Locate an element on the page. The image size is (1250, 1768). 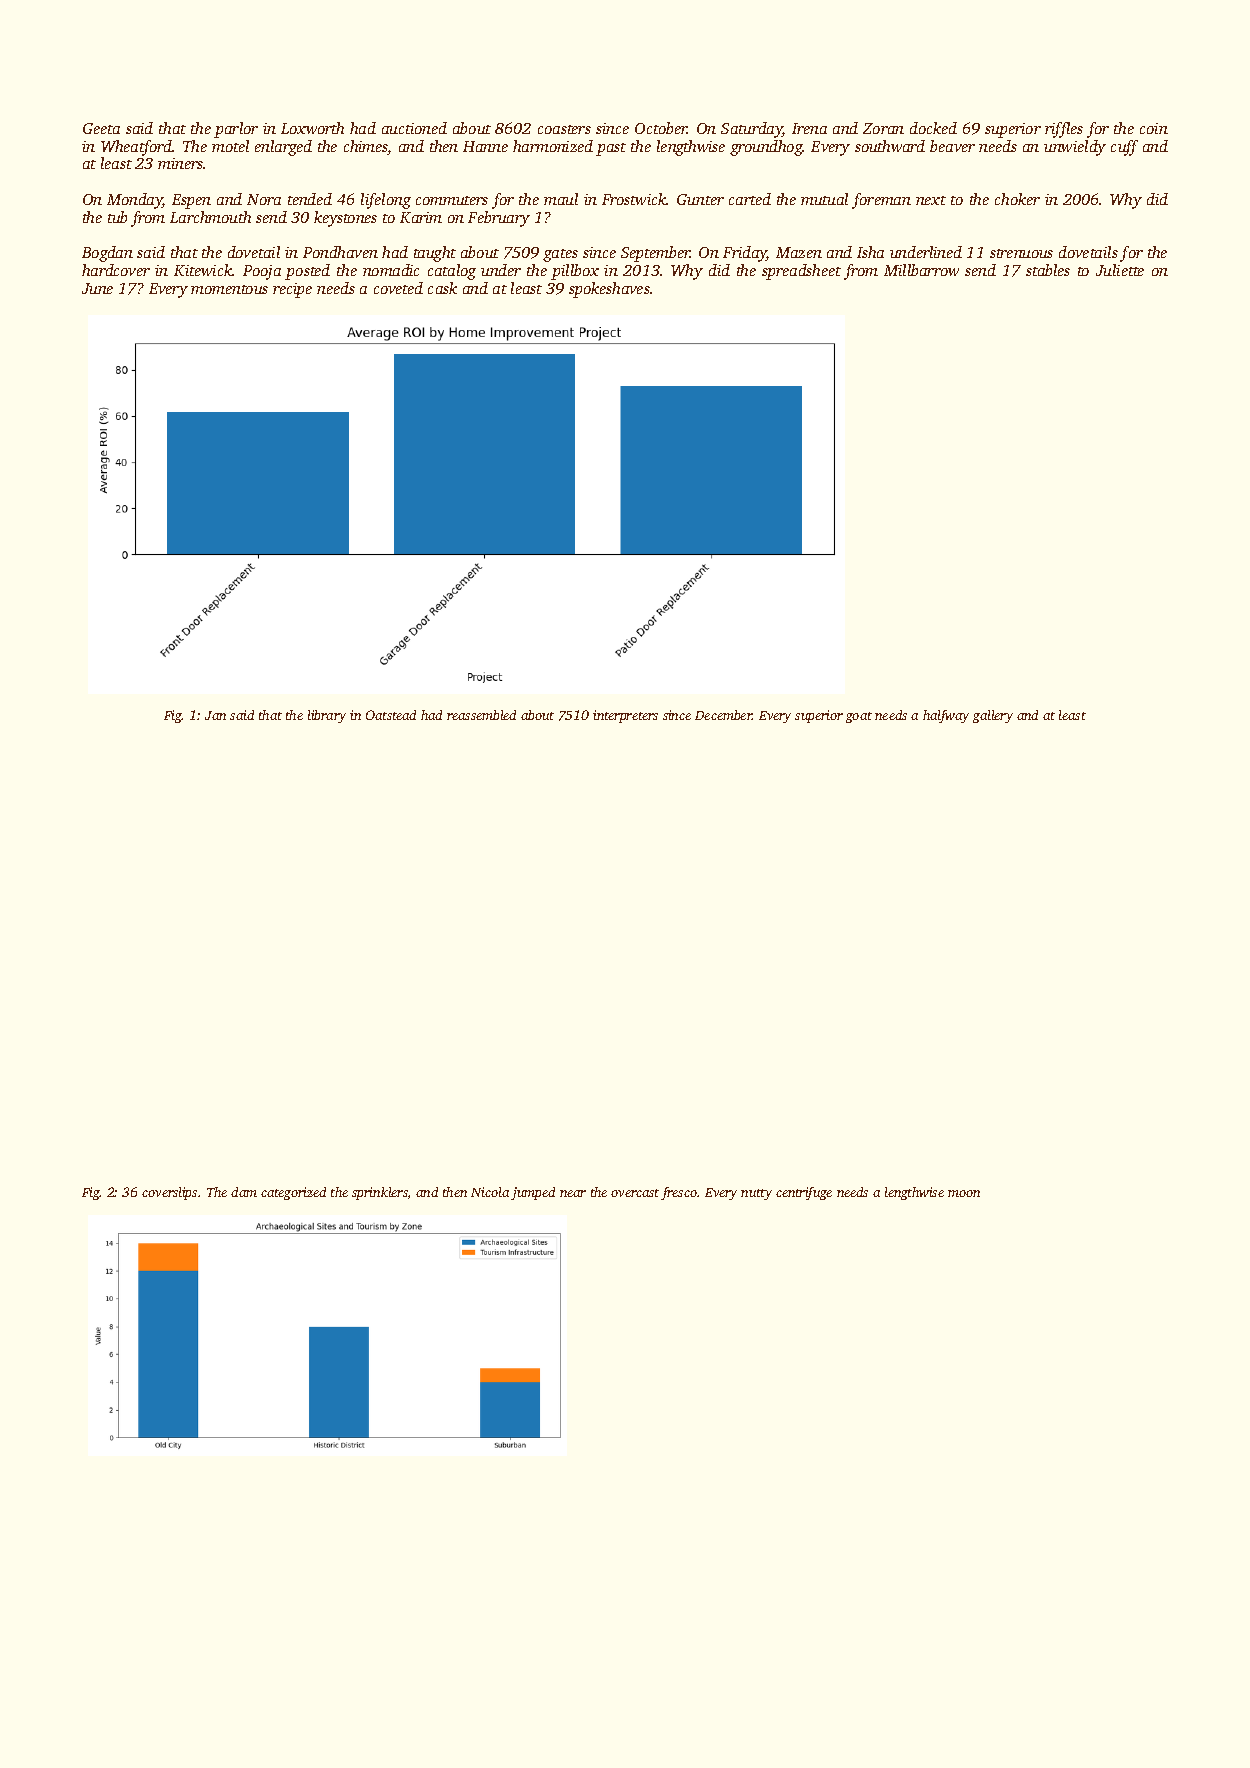
library is located at coordinates (327, 716).
